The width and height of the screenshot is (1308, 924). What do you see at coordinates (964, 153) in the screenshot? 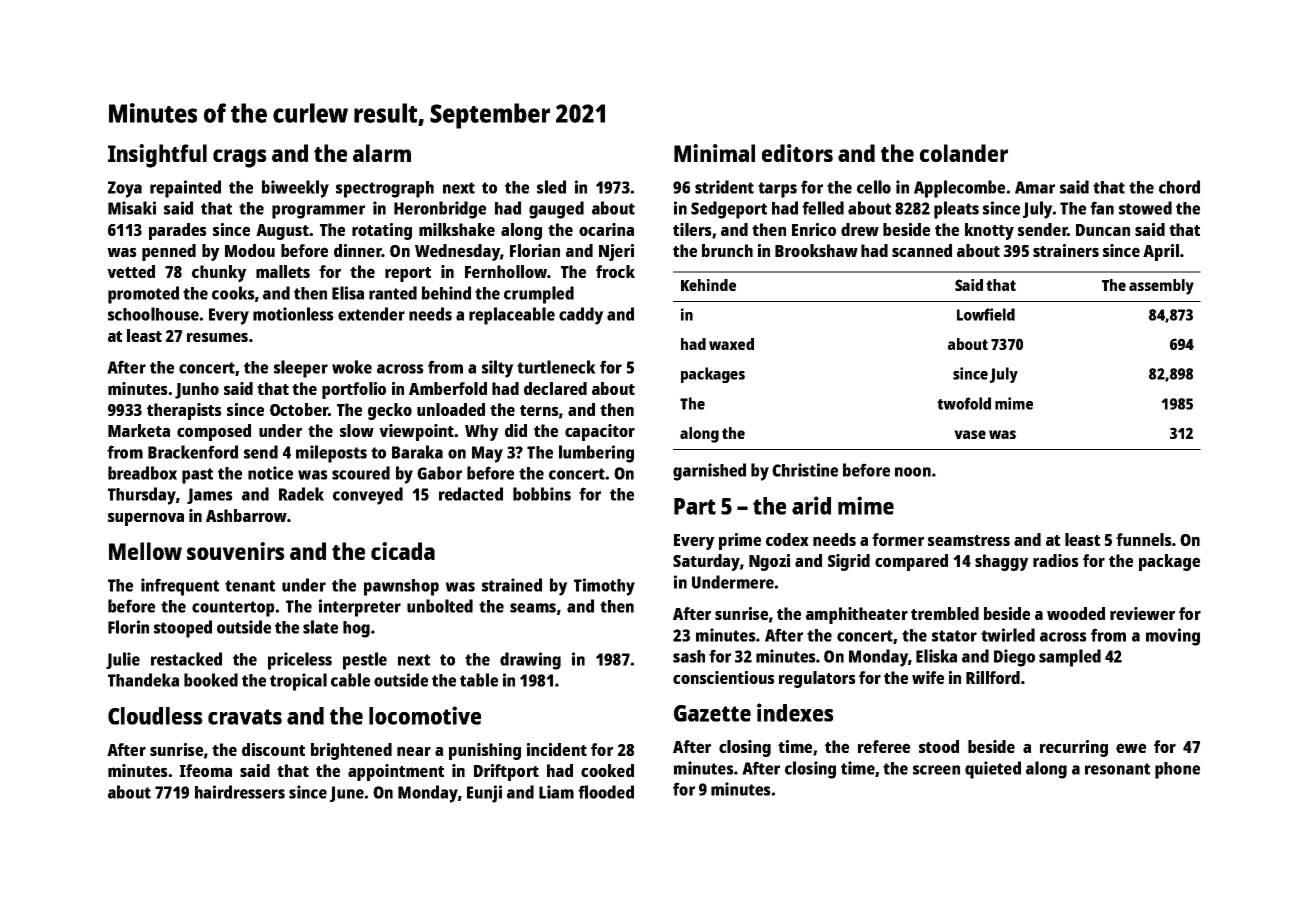
I see `colander` at bounding box center [964, 153].
